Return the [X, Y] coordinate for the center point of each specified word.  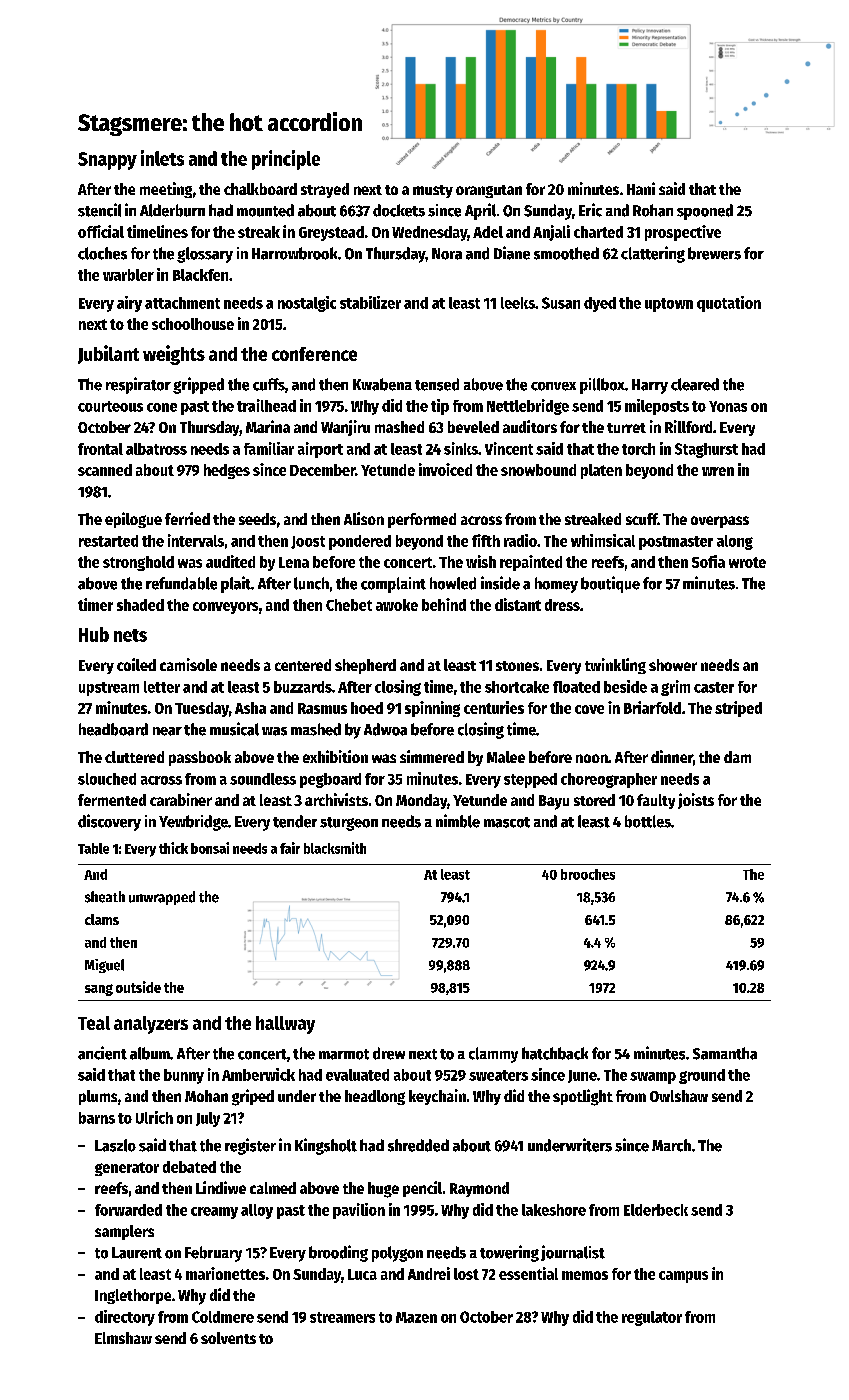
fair [290, 848]
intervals [196, 540]
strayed [325, 190]
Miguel [104, 966]
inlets [162, 158]
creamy [214, 1213]
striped [738, 709]
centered [303, 665]
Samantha [725, 1053]
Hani [641, 188]
